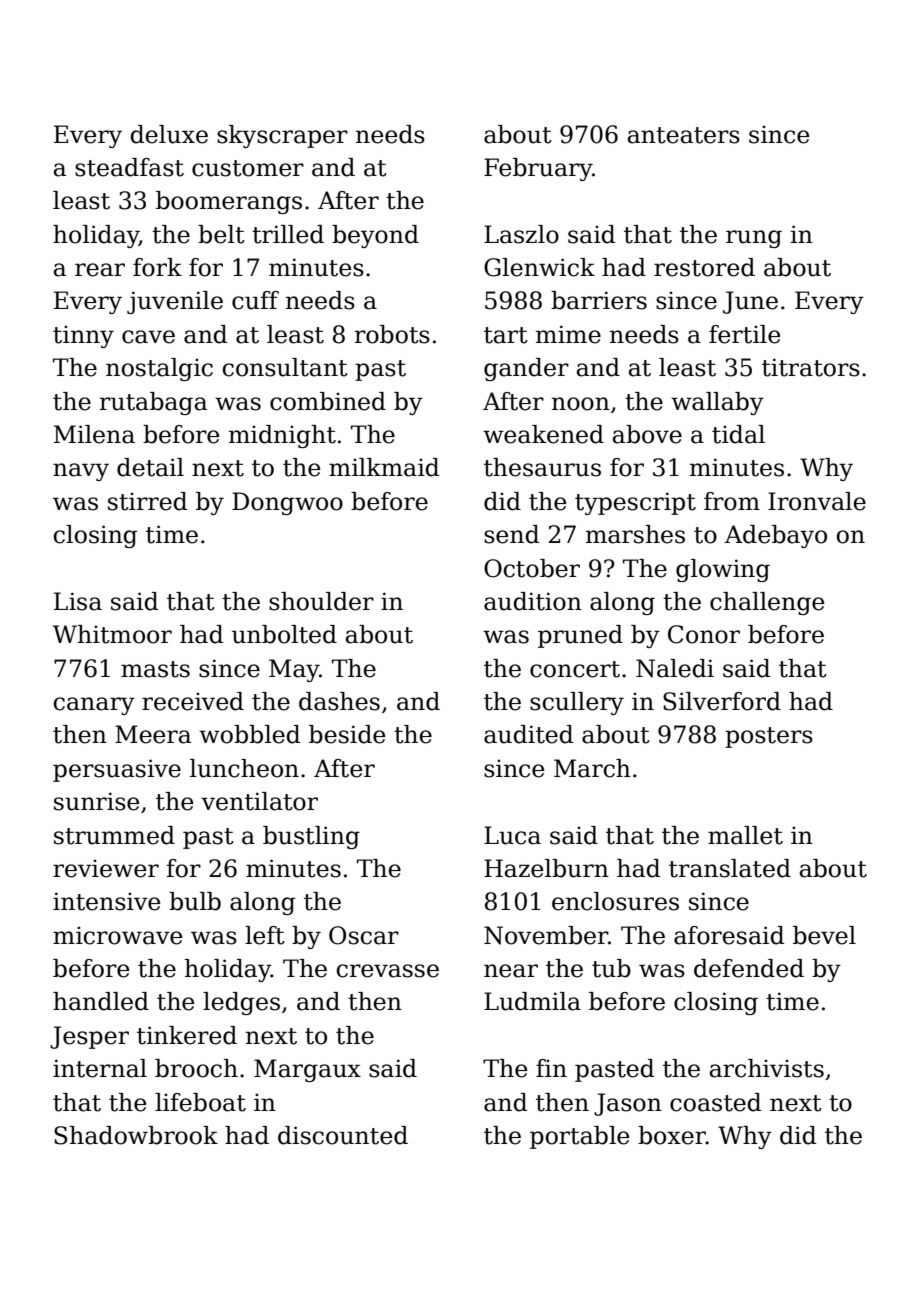 Image resolution: width=924 pixels, height=1311 pixels. I want to click on deluxe, so click(169, 134).
